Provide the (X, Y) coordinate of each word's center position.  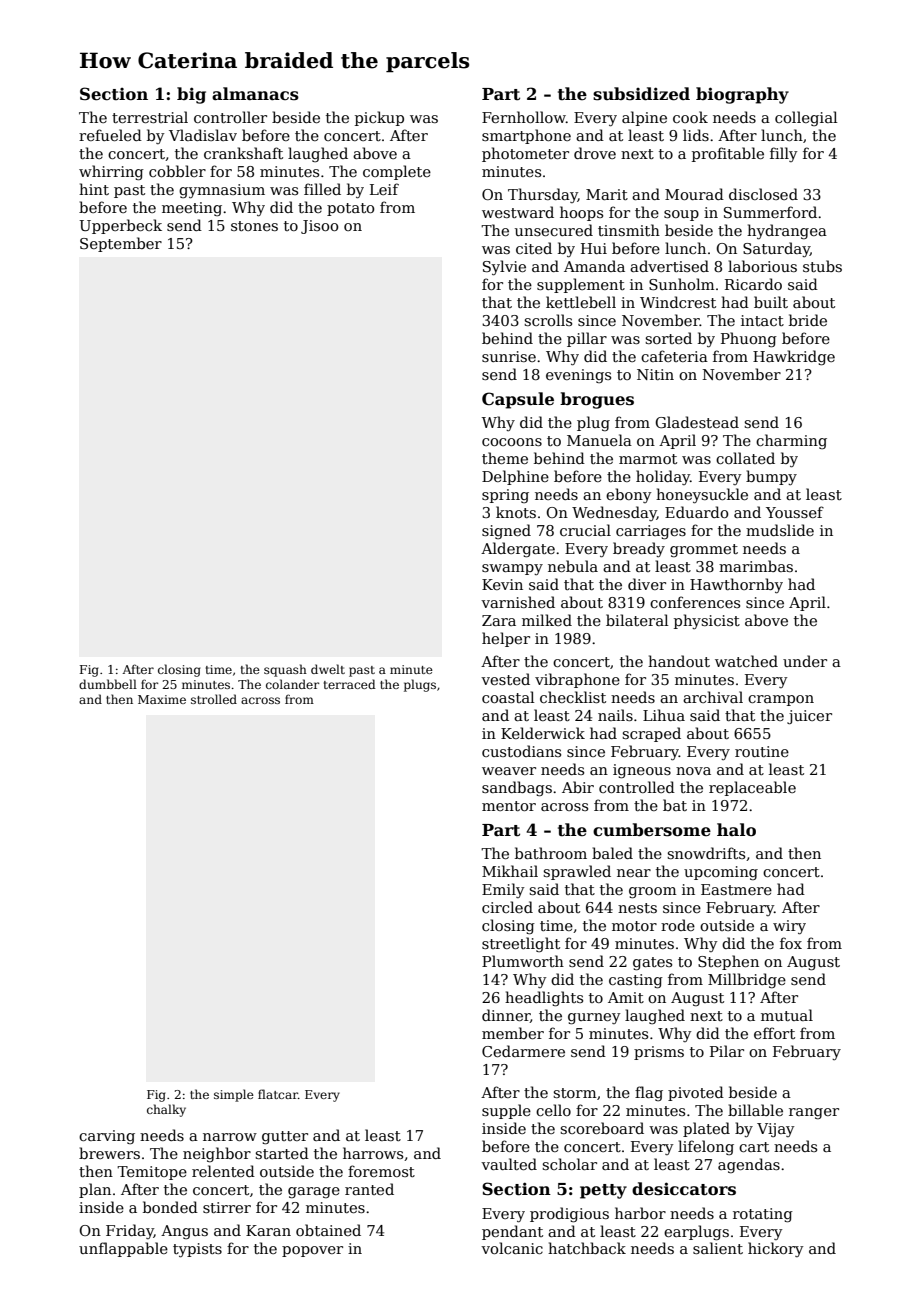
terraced (350, 684)
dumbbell (108, 684)
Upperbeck (120, 226)
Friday (130, 1231)
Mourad (694, 194)
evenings (578, 376)
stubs (822, 266)
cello (553, 1110)
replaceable (752, 788)
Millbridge (747, 980)
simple (234, 1095)
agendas (749, 1165)
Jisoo (319, 227)
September (121, 244)
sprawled (577, 872)
